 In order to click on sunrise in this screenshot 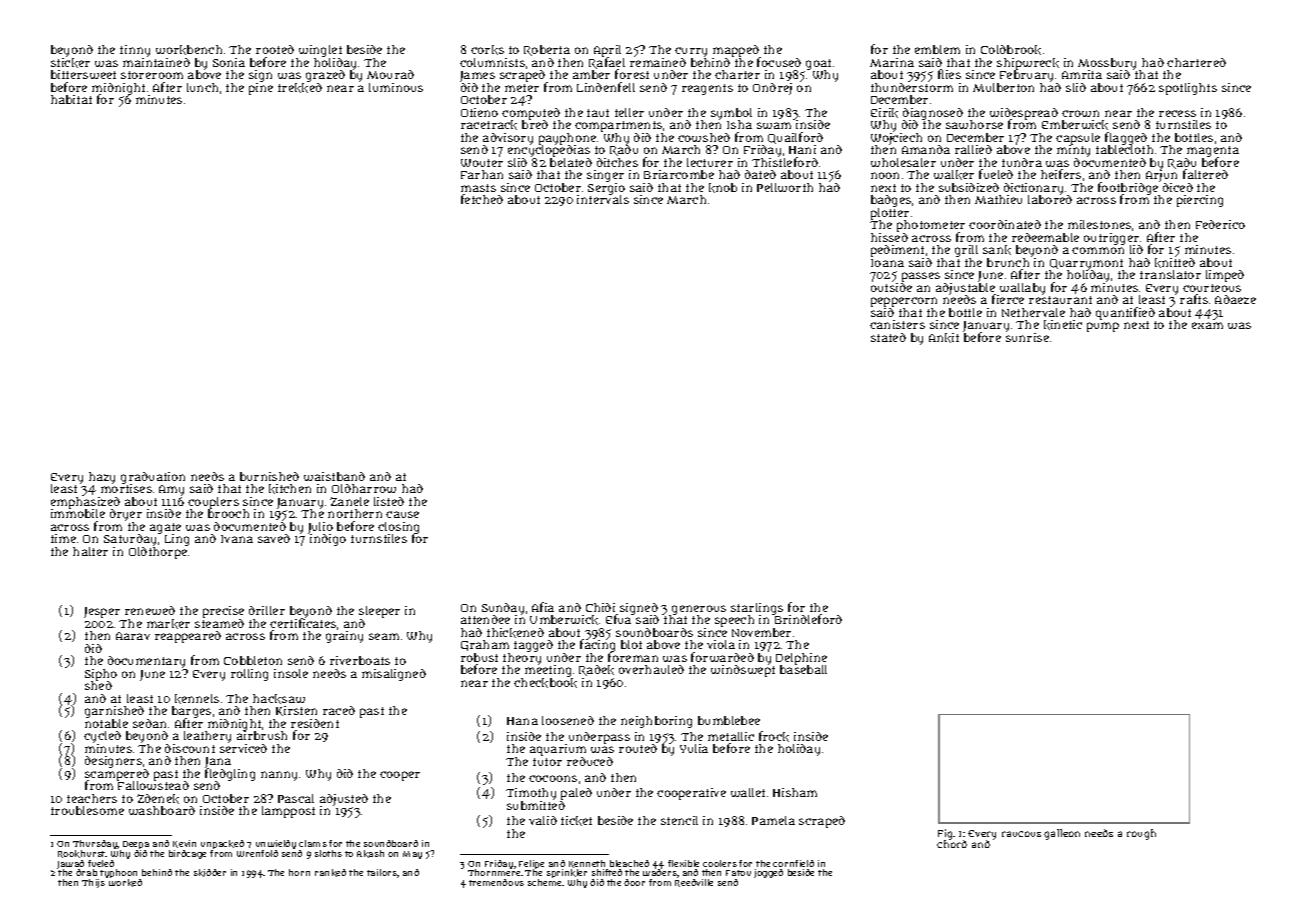, I will do `click(1027, 337)`.
